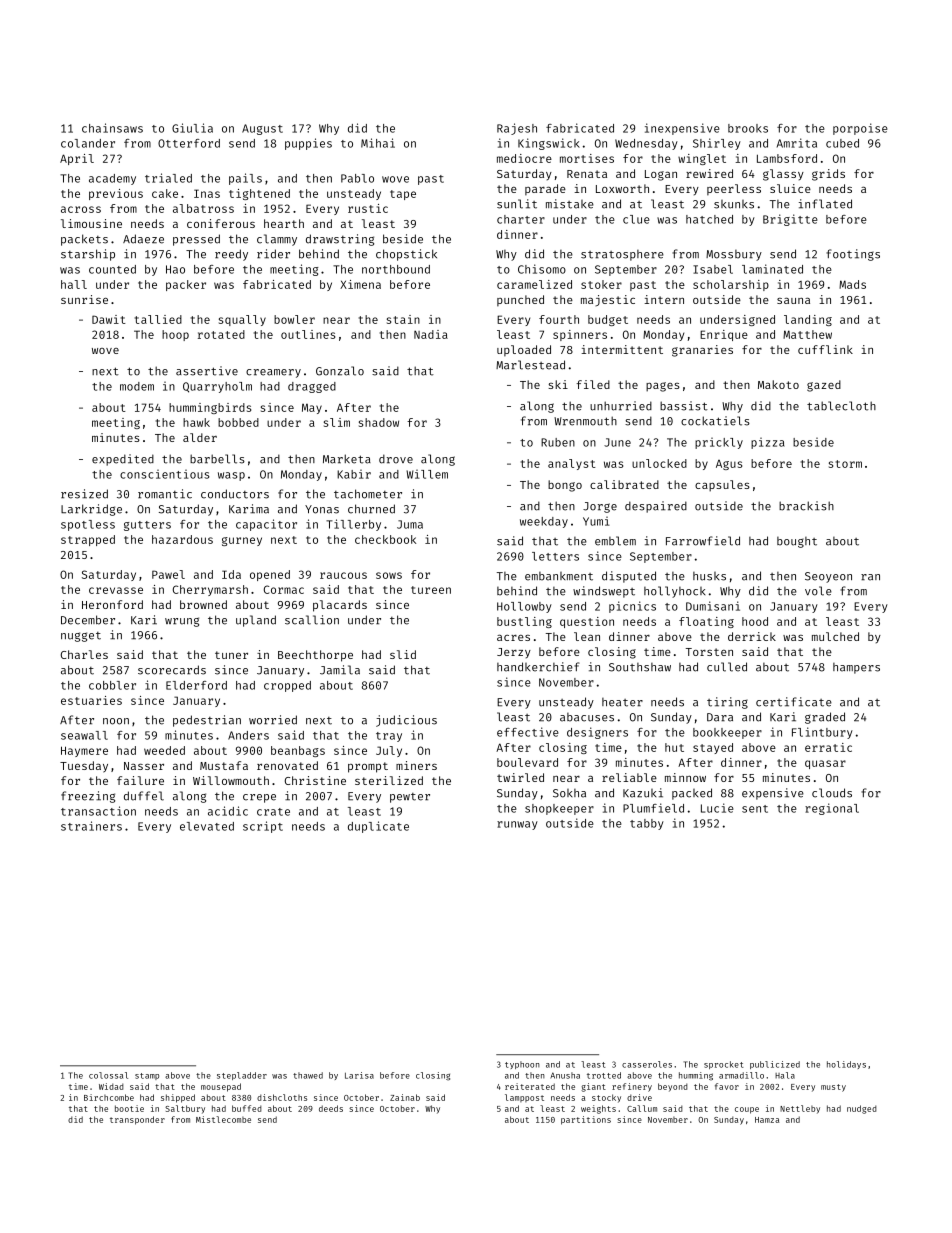 The width and height of the document is (952, 1233). I want to click on capsules, so click(722, 486).
